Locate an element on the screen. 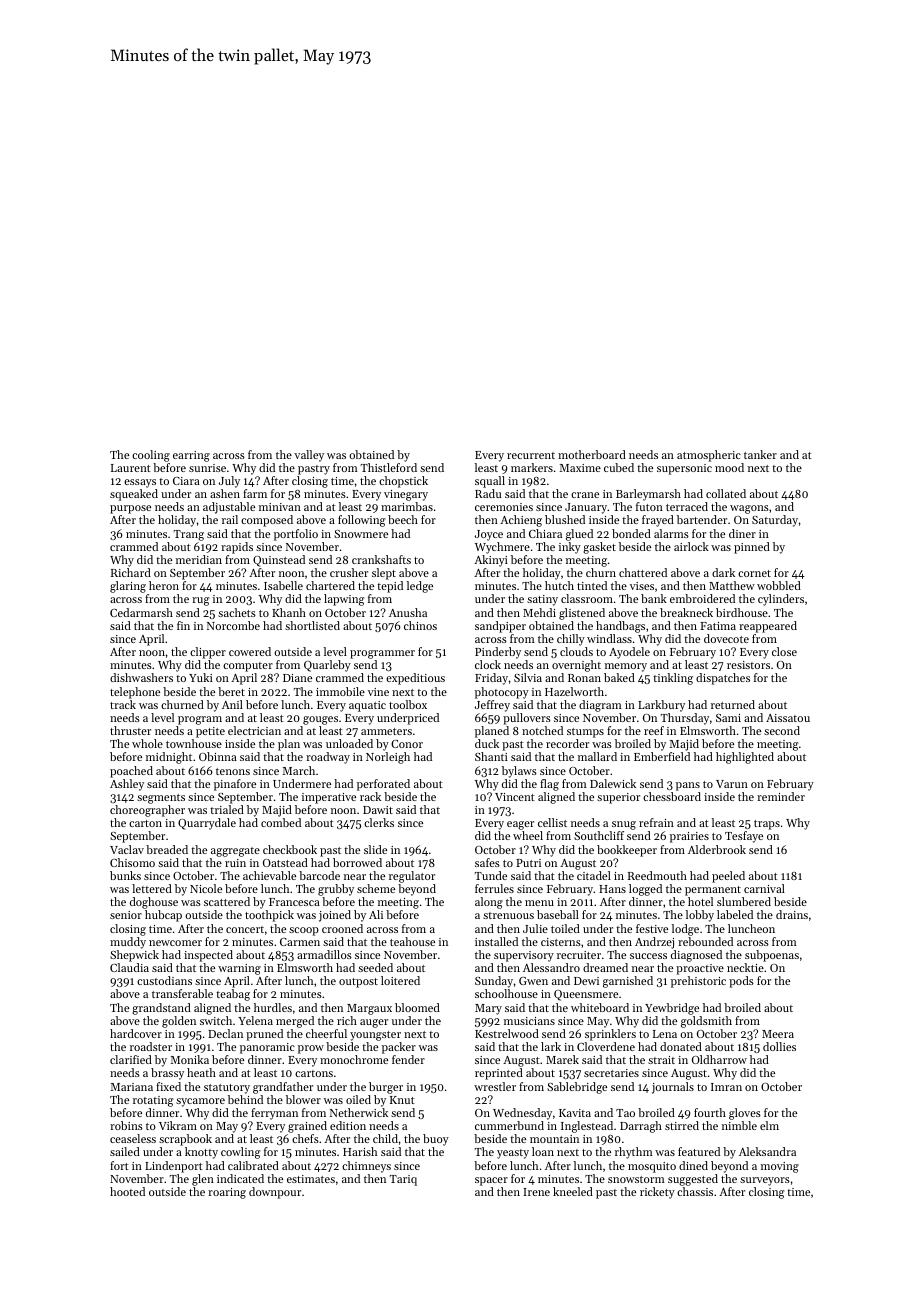 Image resolution: width=924 pixels, height=1308 pixels. installed is located at coordinates (496, 941).
